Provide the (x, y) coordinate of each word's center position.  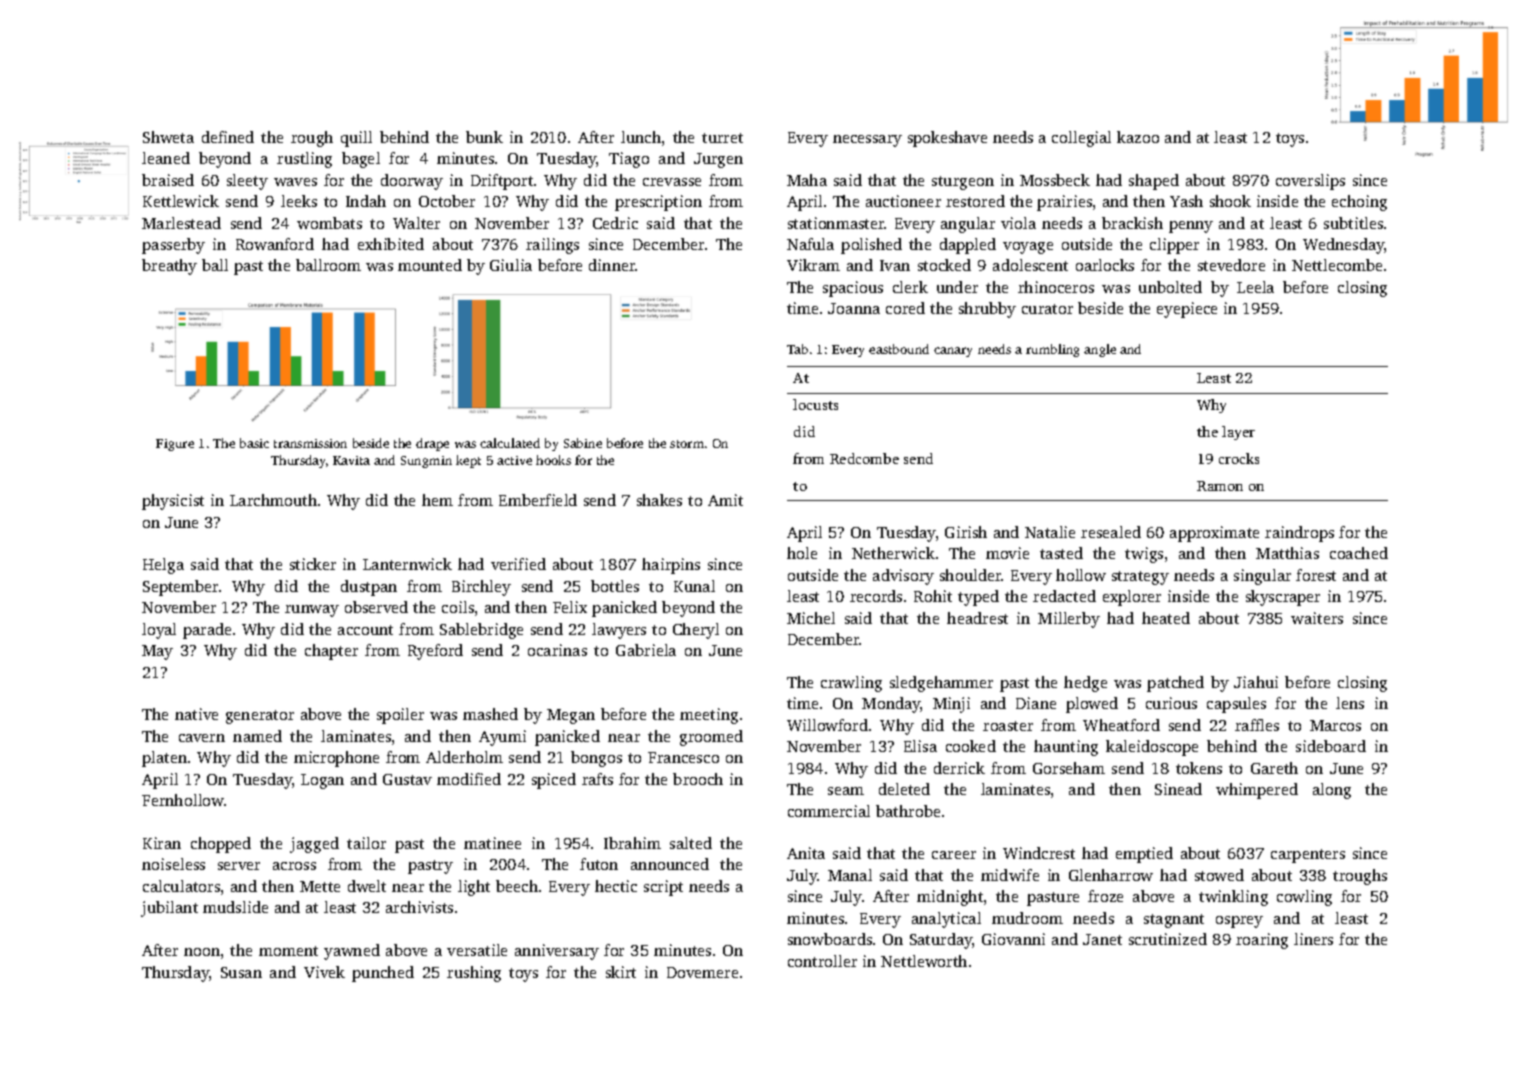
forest (1316, 575)
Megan (571, 716)
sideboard (1331, 746)
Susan (241, 972)
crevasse (672, 182)
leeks (299, 201)
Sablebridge (481, 631)
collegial (1081, 139)
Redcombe (864, 458)
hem (437, 500)
